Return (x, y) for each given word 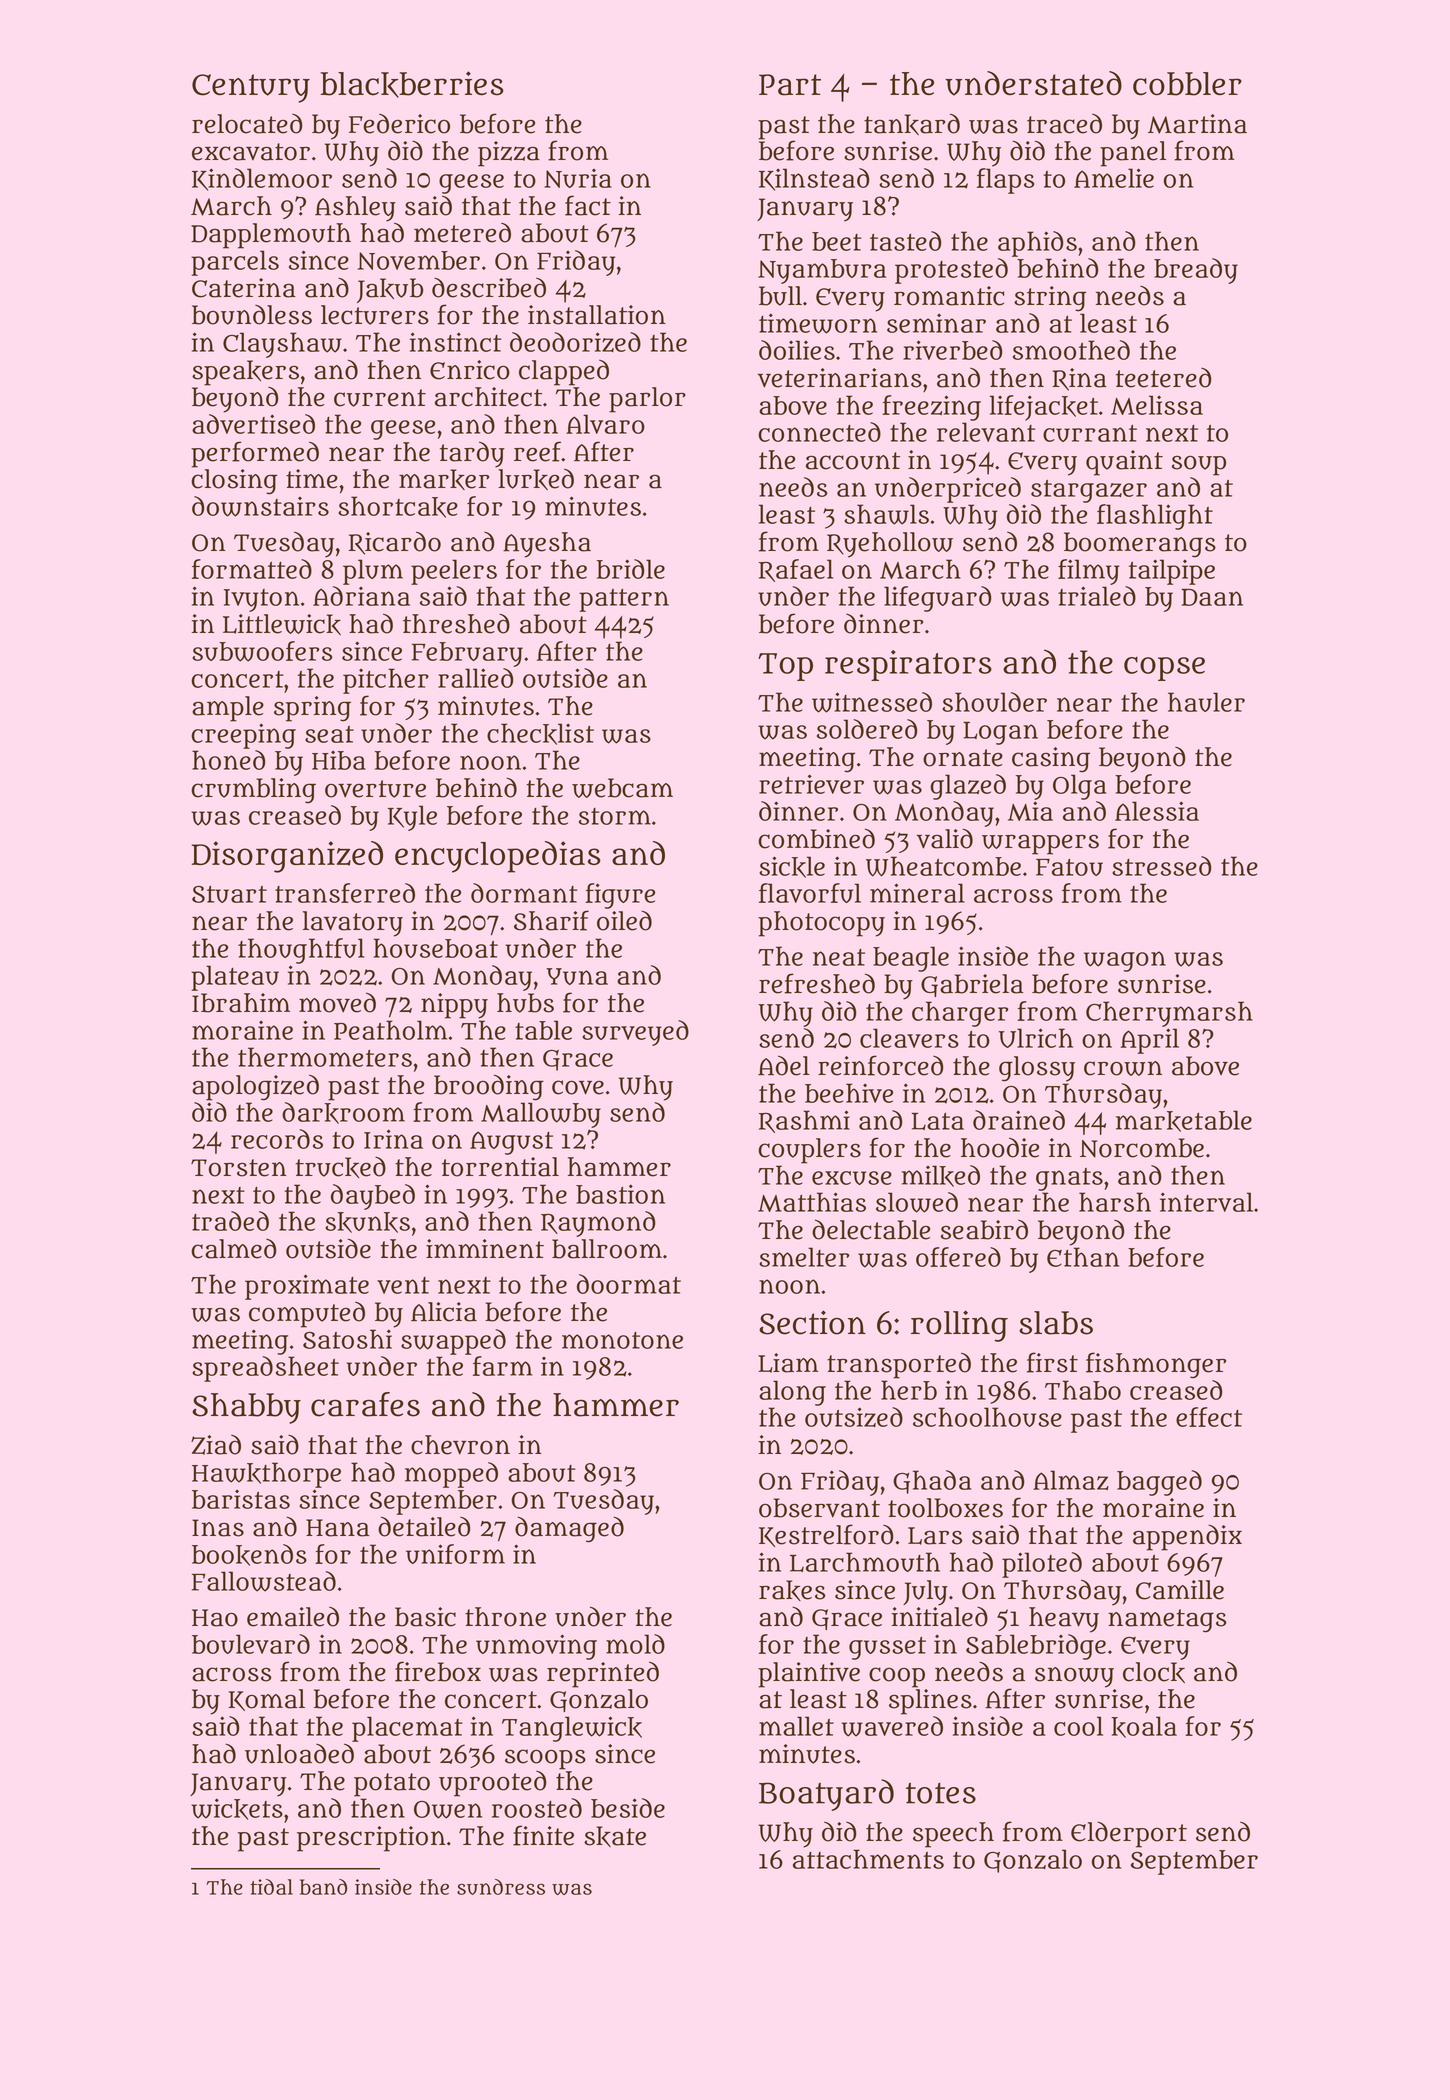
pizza (509, 154)
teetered (1163, 378)
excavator (251, 152)
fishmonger (1156, 1365)
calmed (233, 1249)
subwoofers (262, 651)
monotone (622, 1340)
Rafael (796, 570)
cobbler (1187, 84)
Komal (267, 1700)
